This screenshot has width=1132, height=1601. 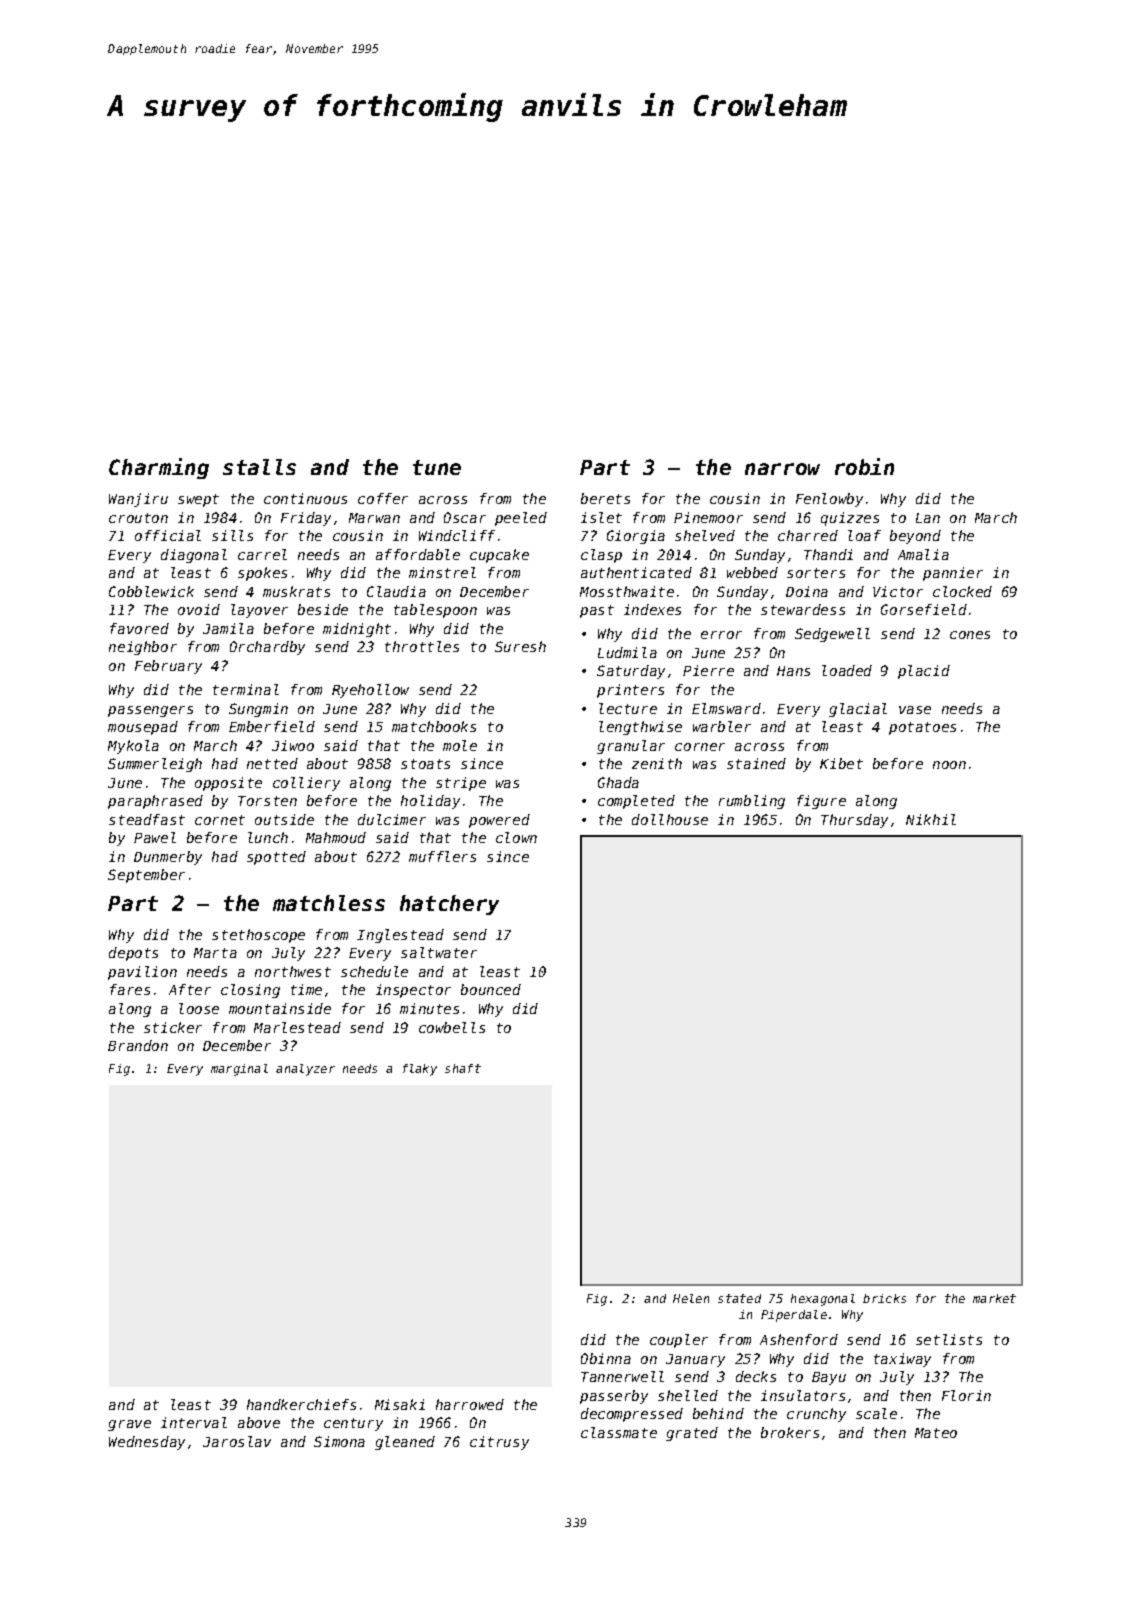 What do you see at coordinates (928, 518) in the screenshot?
I see `Lan` at bounding box center [928, 518].
